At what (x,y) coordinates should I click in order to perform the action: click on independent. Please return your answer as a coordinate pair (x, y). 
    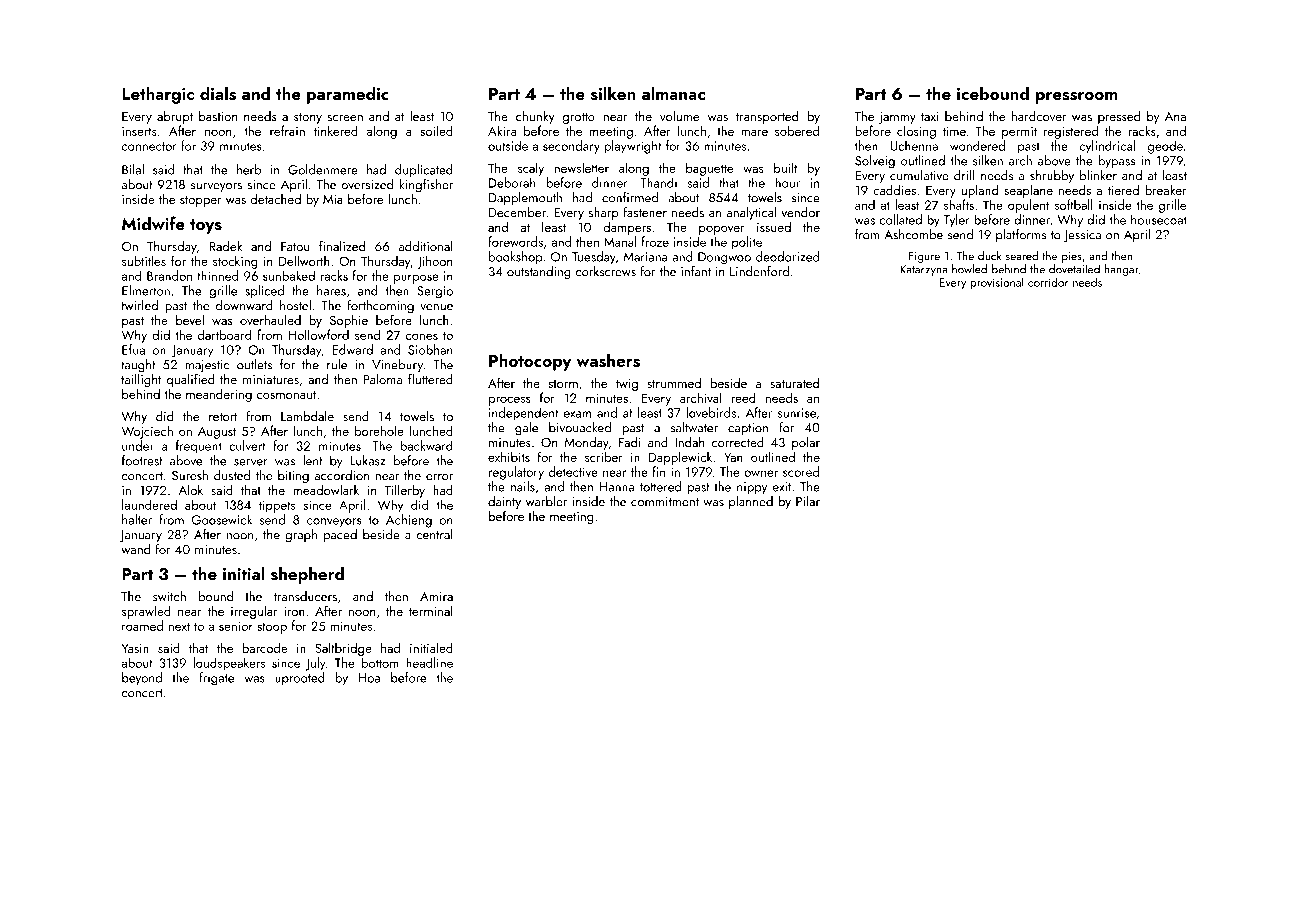
    Looking at the image, I should click on (523, 414).
